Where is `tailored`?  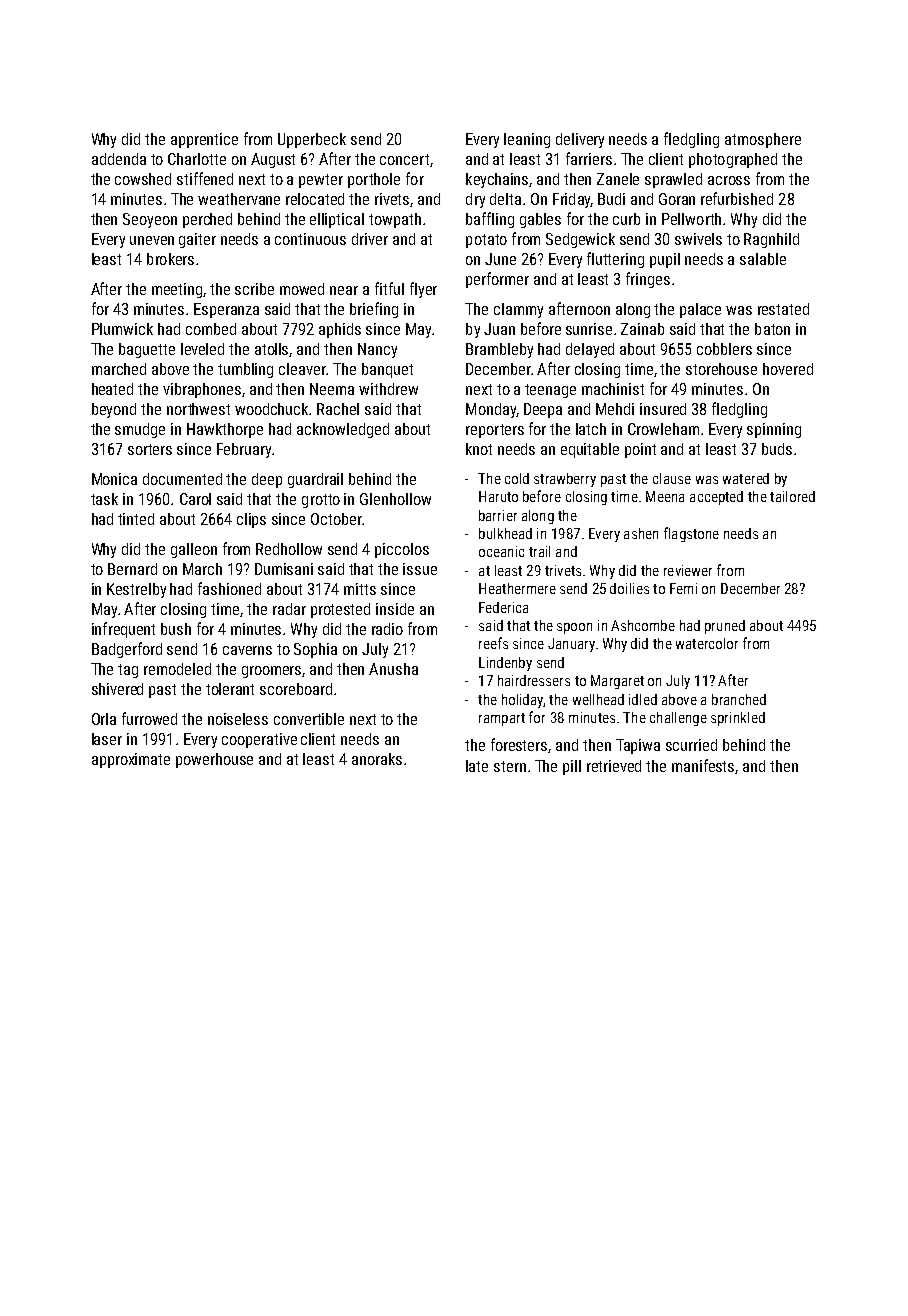
tailored is located at coordinates (792, 496).
